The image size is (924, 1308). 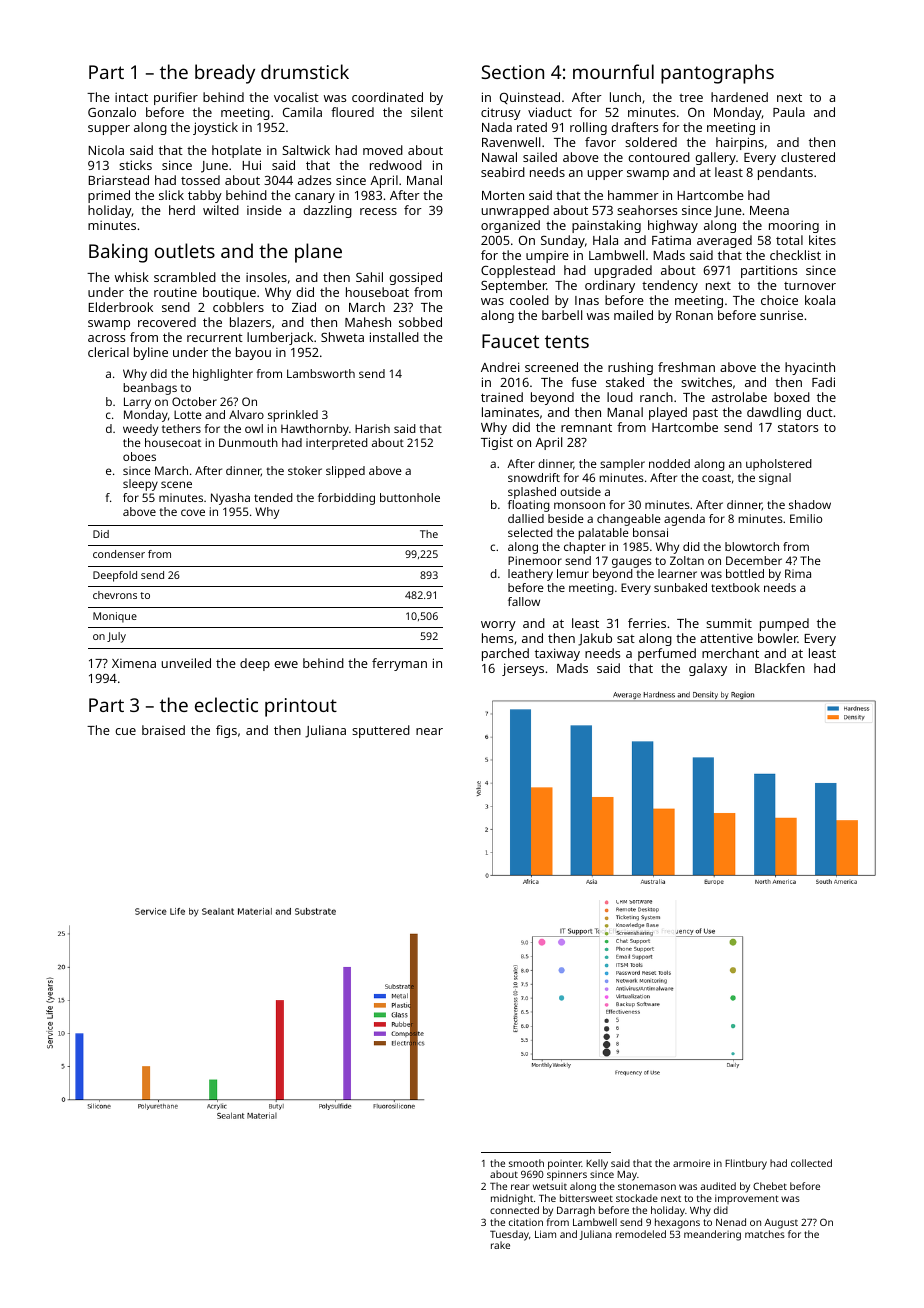 What do you see at coordinates (502, 397) in the image?
I see `trained` at bounding box center [502, 397].
